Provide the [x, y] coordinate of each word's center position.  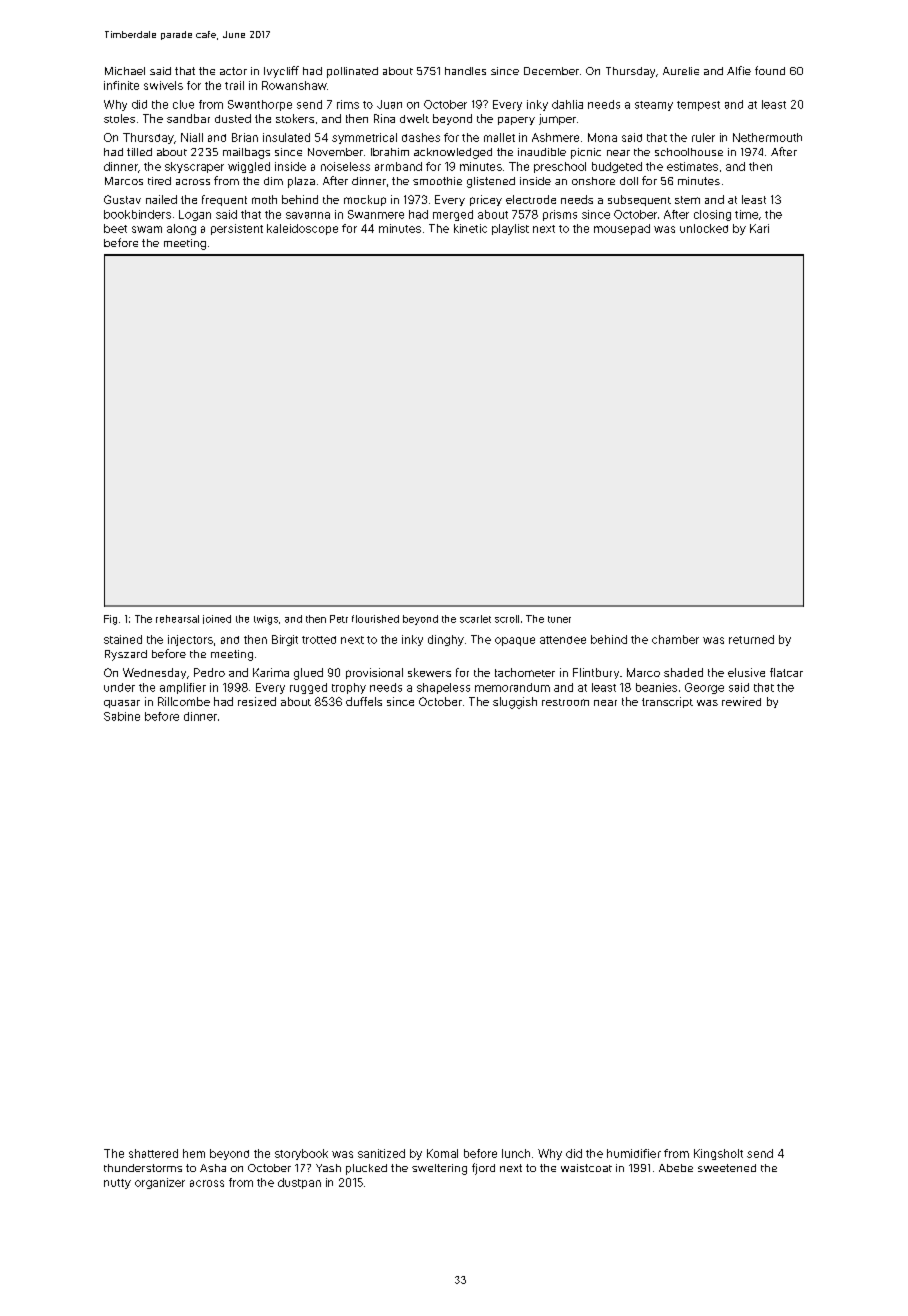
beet [115, 228]
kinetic [470, 228]
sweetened [727, 1168]
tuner [559, 619]
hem [194, 1153]
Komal [442, 1153]
